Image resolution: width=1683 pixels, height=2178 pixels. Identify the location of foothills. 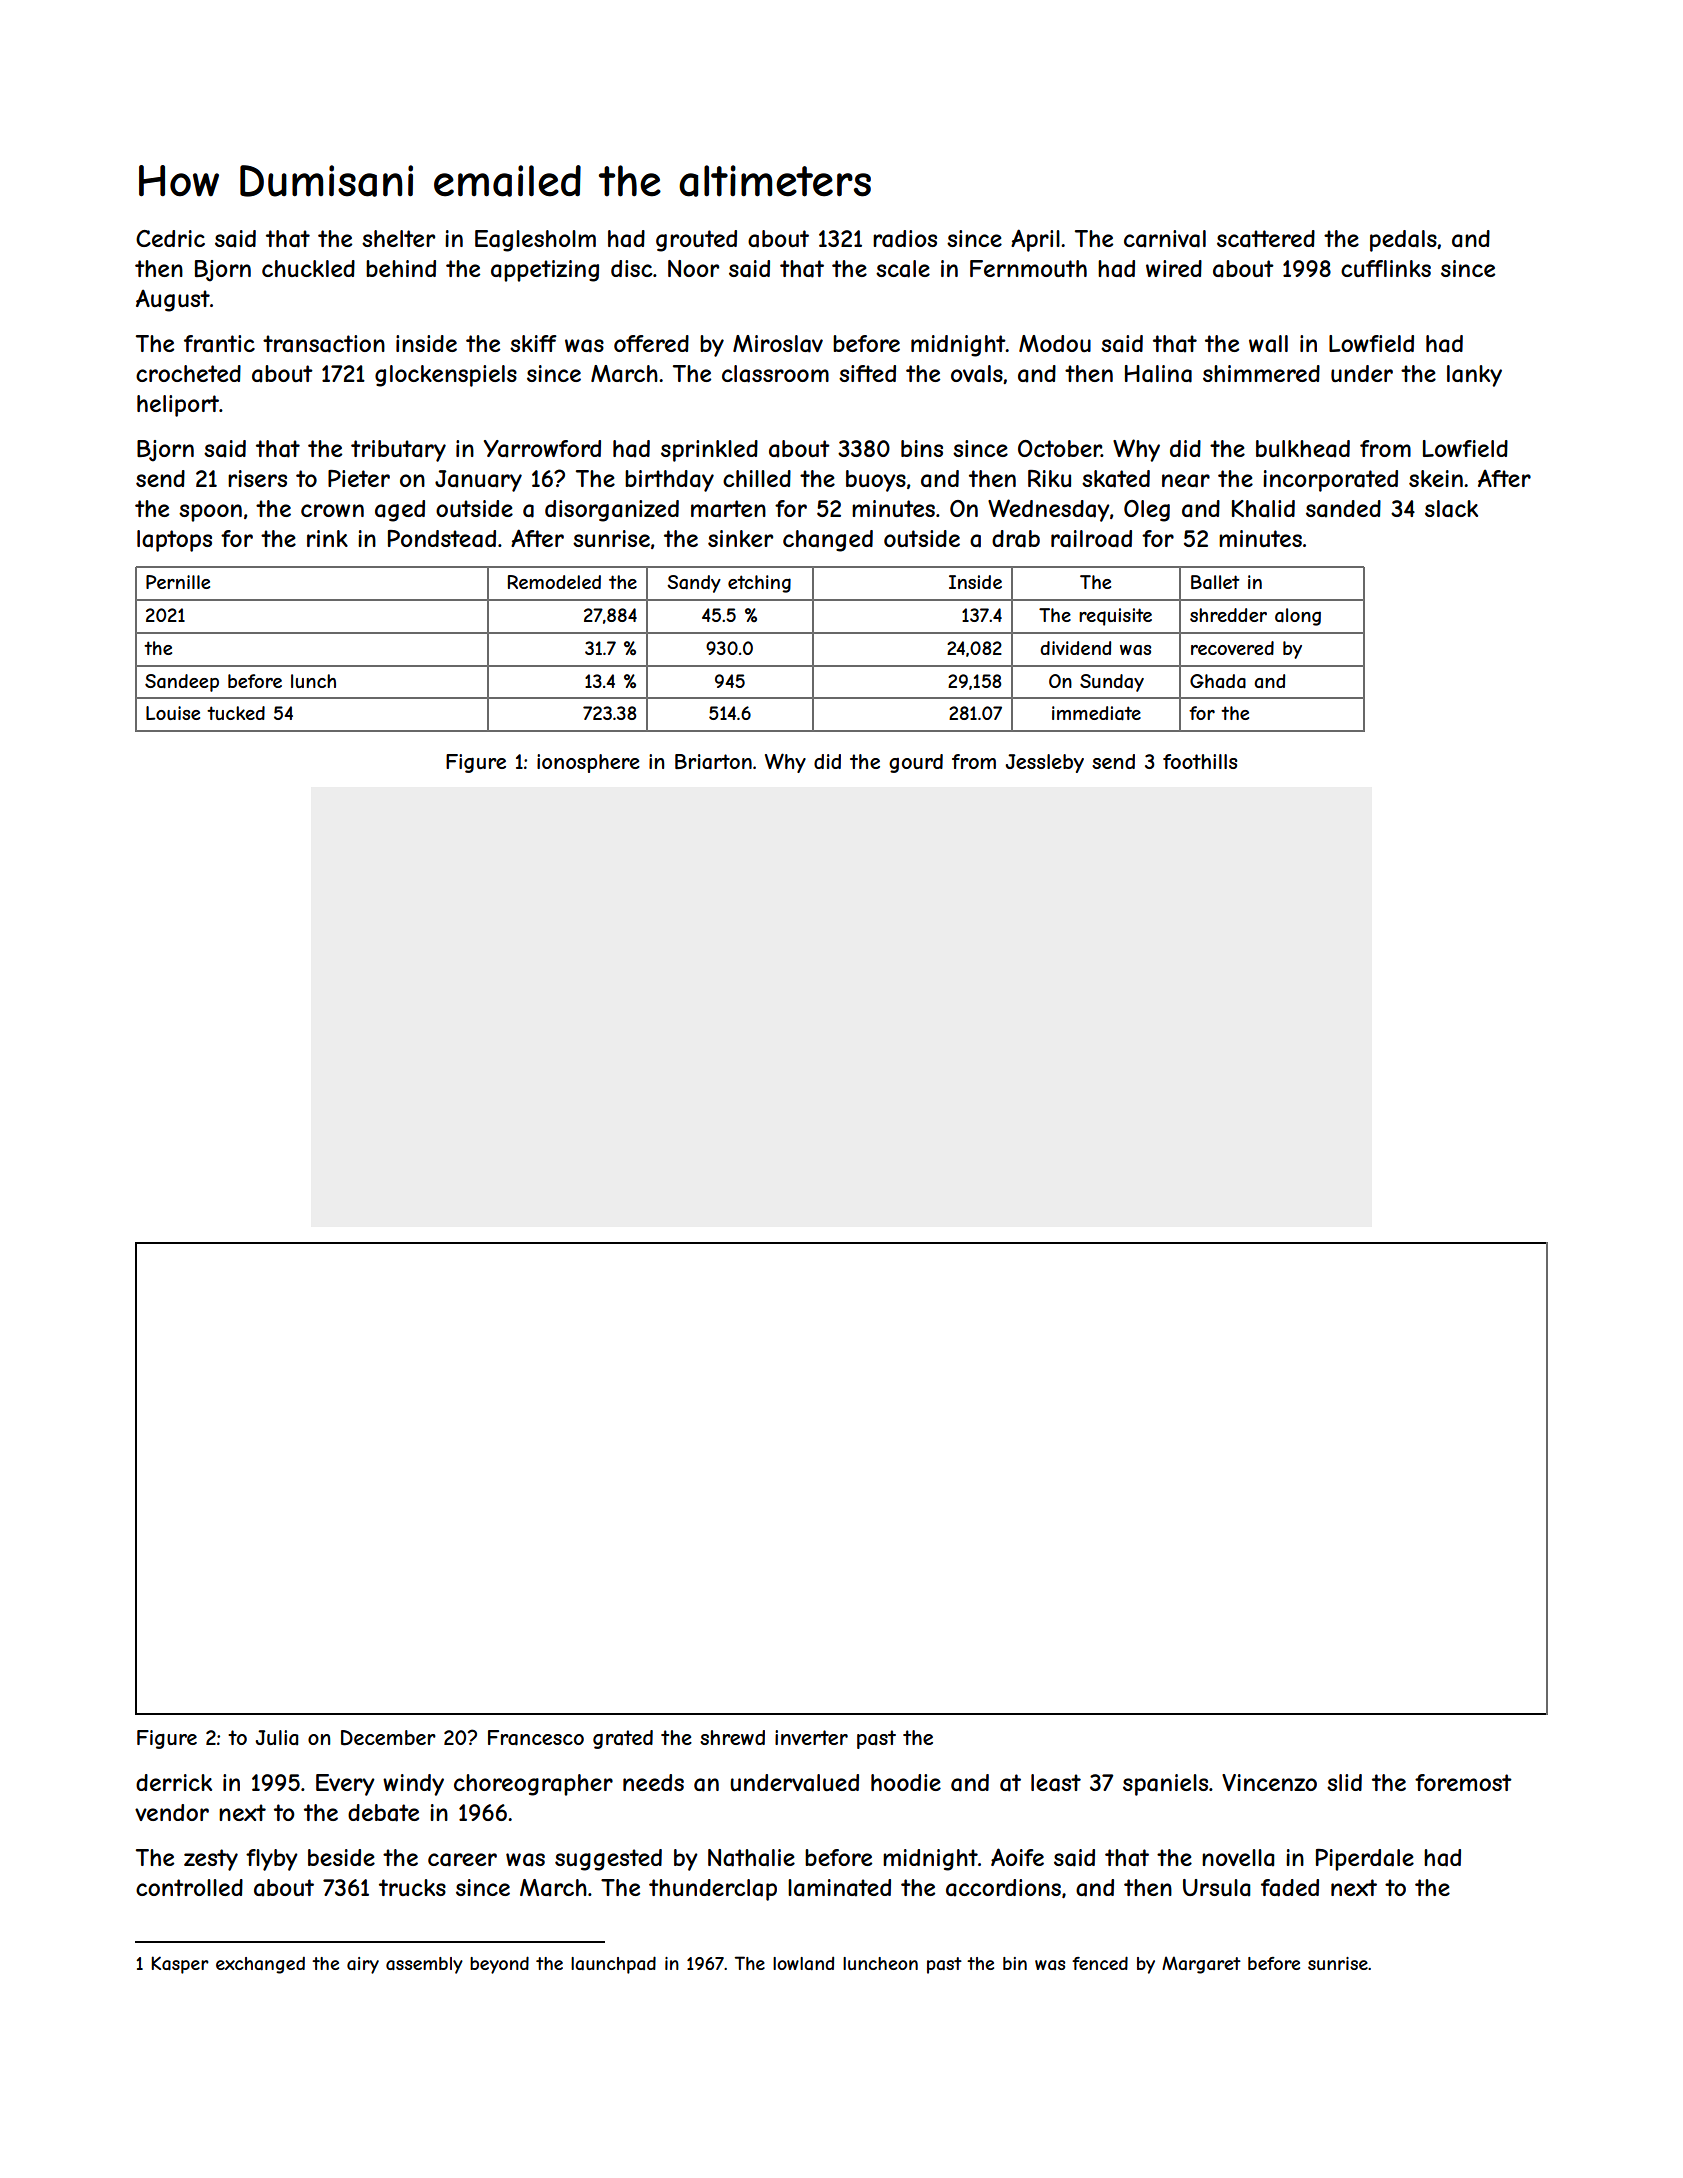
(1200, 761).
